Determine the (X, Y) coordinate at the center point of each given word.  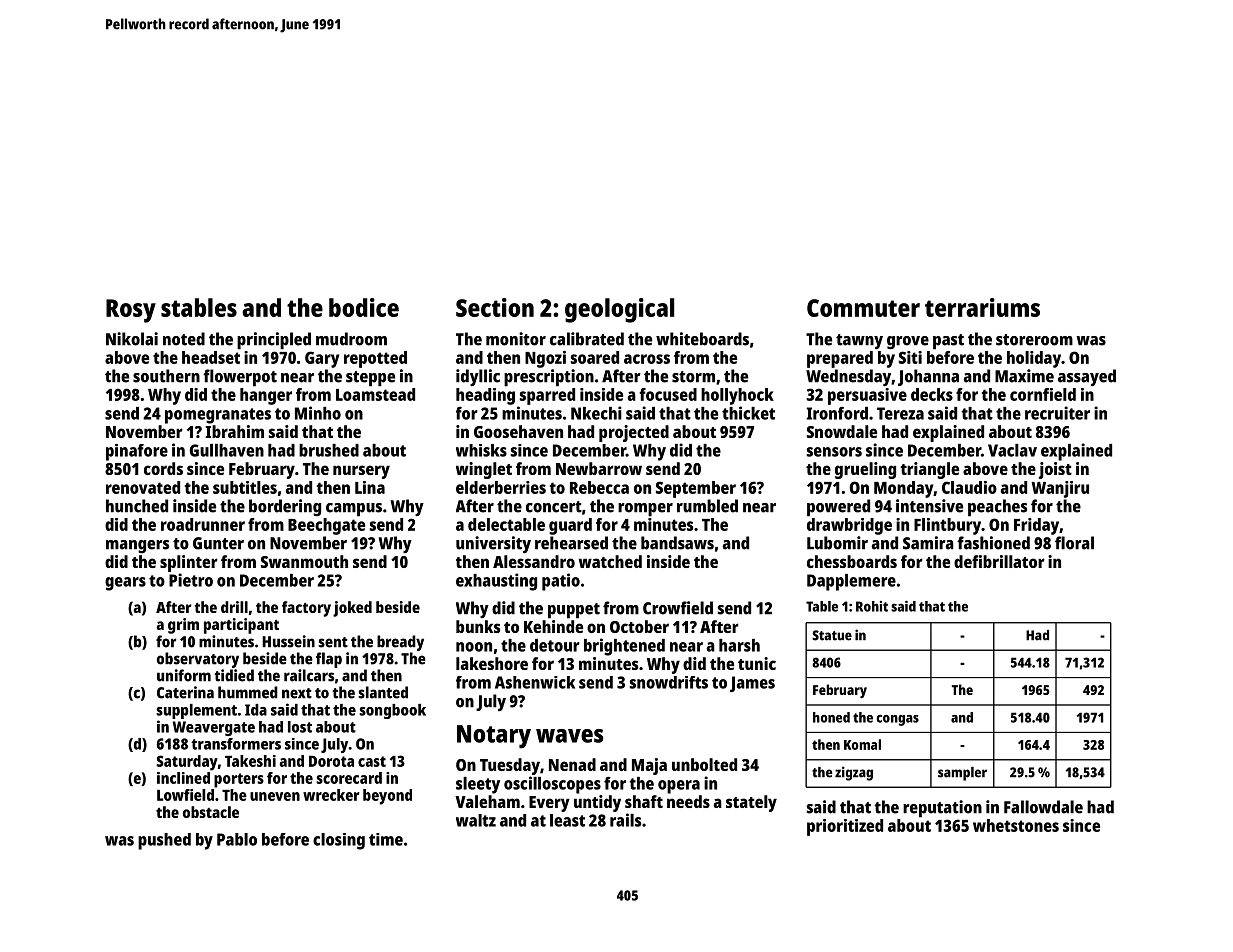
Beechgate (326, 526)
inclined (183, 778)
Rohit (872, 606)
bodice (364, 307)
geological (619, 310)
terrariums (982, 307)
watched (610, 561)
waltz (476, 820)
